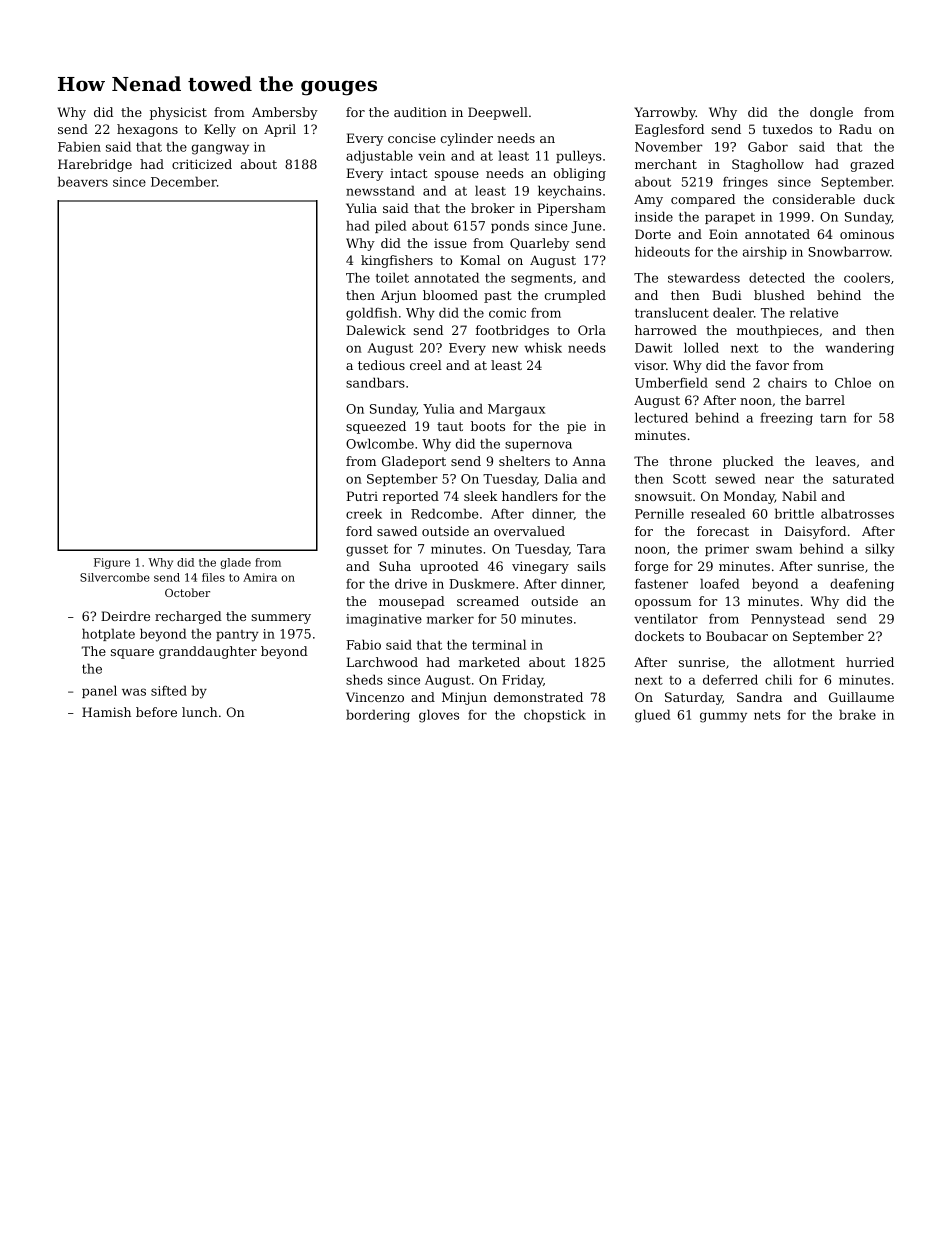 The width and height of the page is (952, 1233). I want to click on audition, so click(420, 112).
